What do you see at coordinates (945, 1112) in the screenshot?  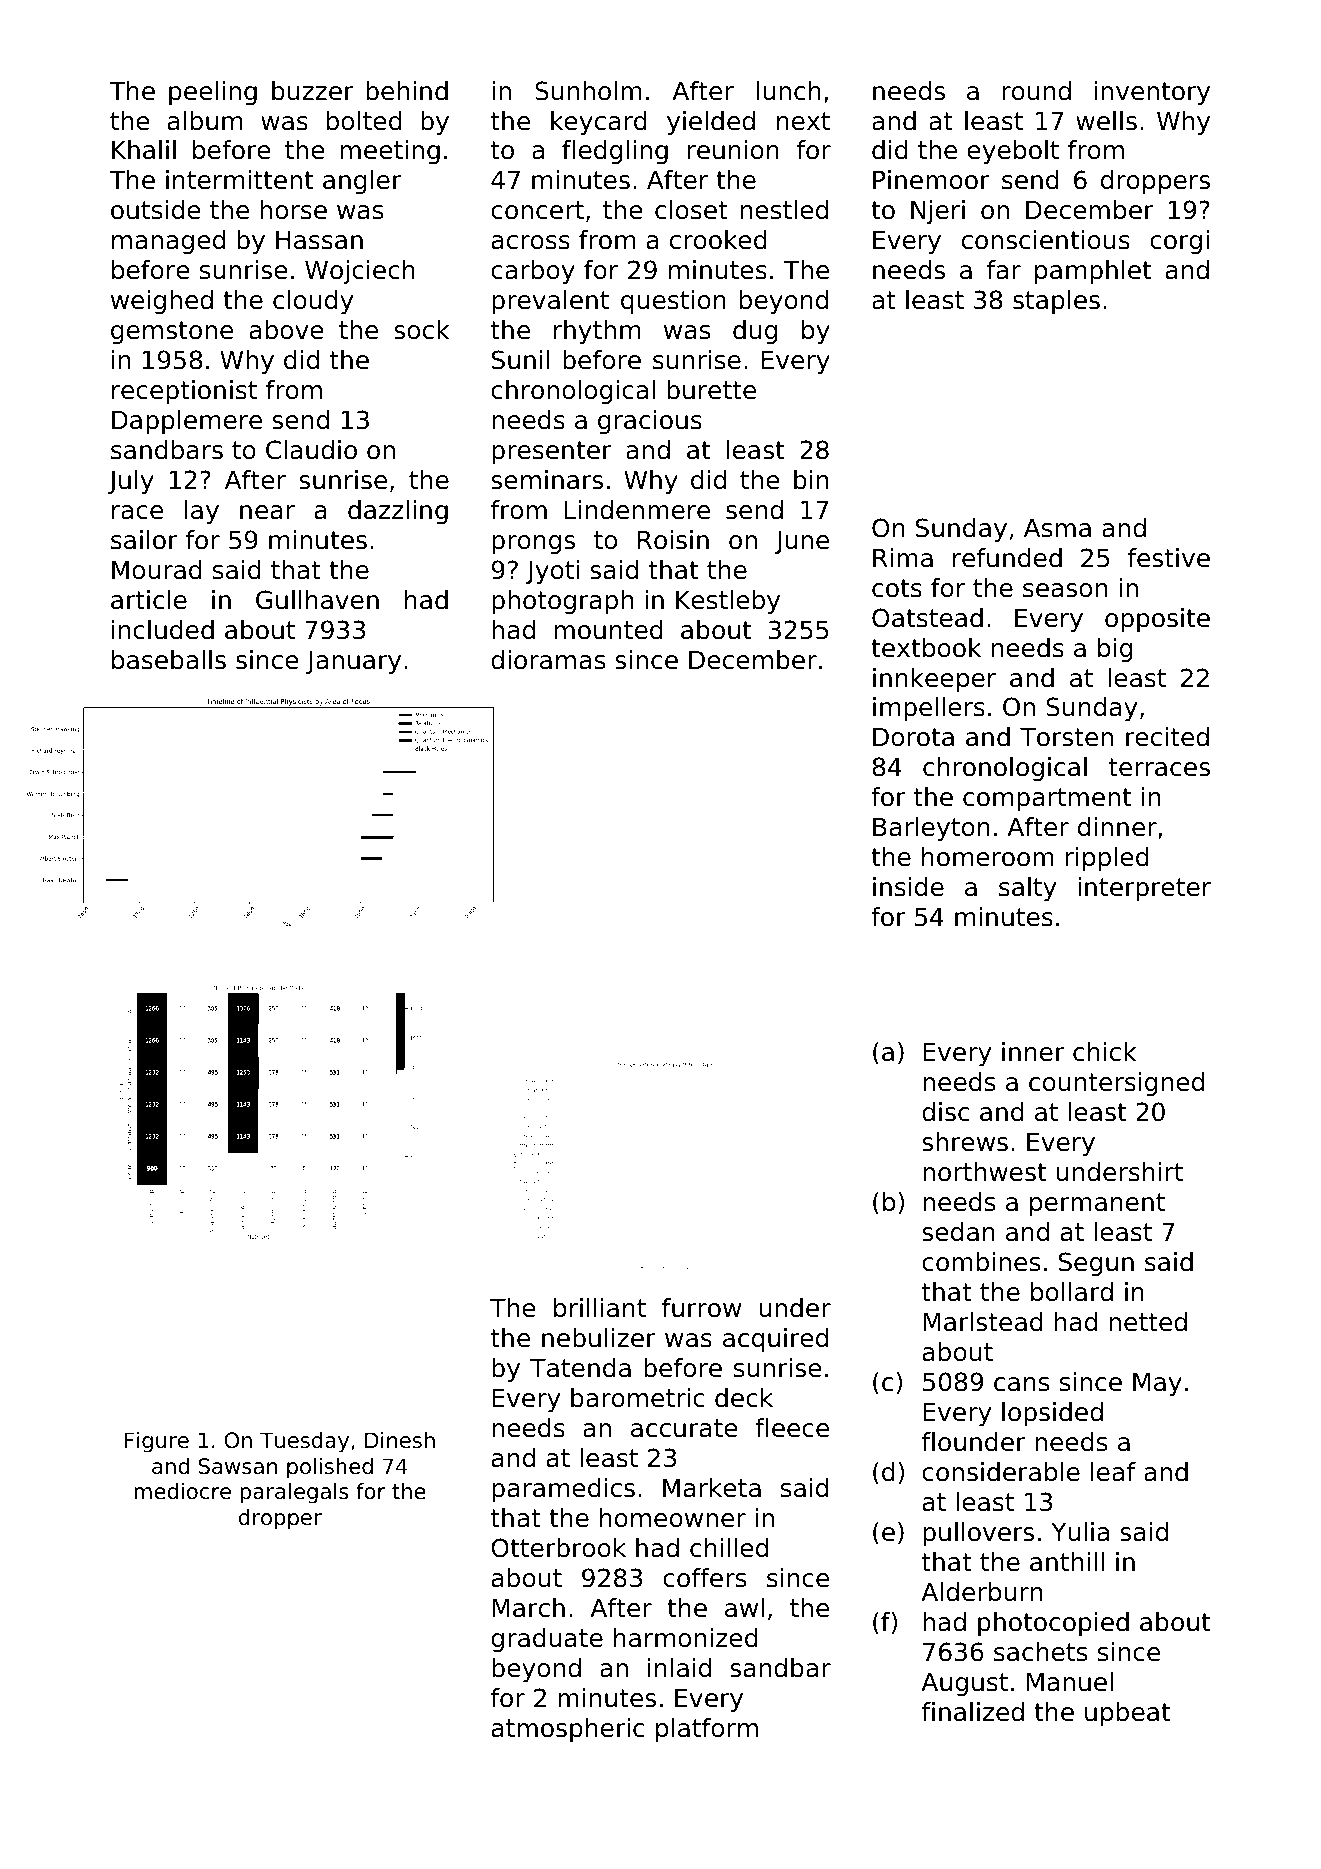 I see `disc` at bounding box center [945, 1112].
